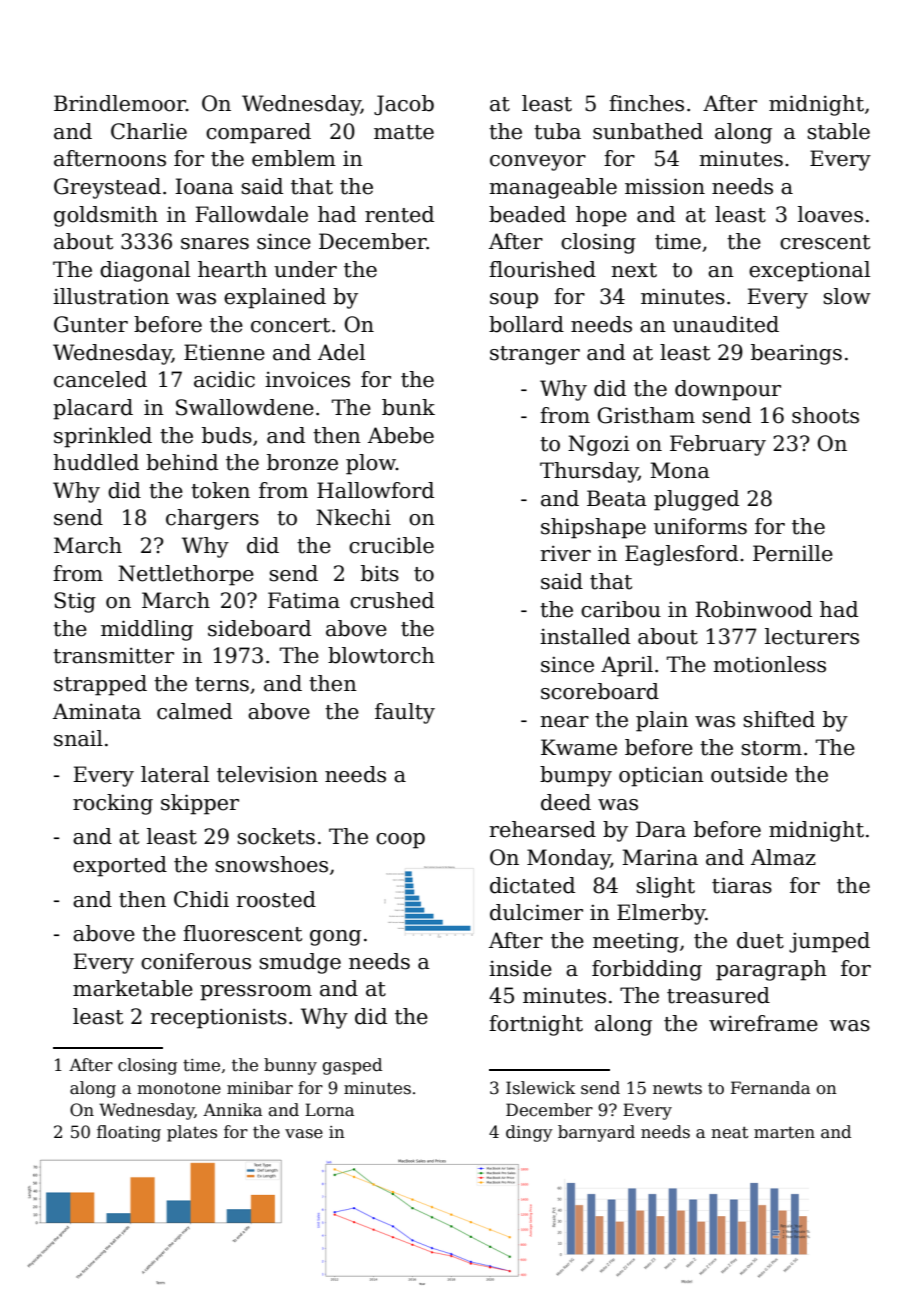  I want to click on beaded, so click(527, 214).
